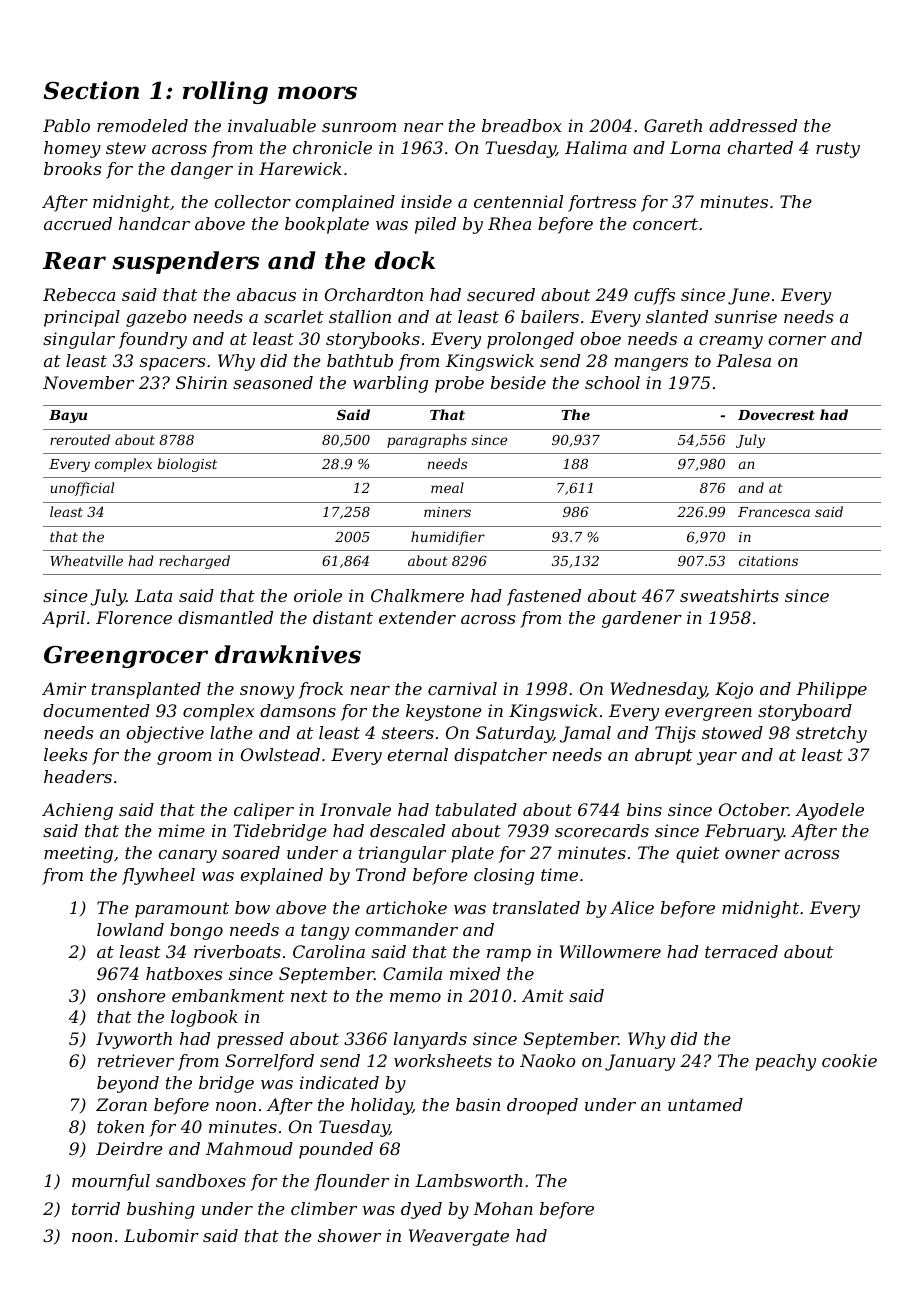 Image resolution: width=924 pixels, height=1308 pixels. Describe the element at coordinates (161, 1210) in the screenshot. I see `bushing` at that location.
